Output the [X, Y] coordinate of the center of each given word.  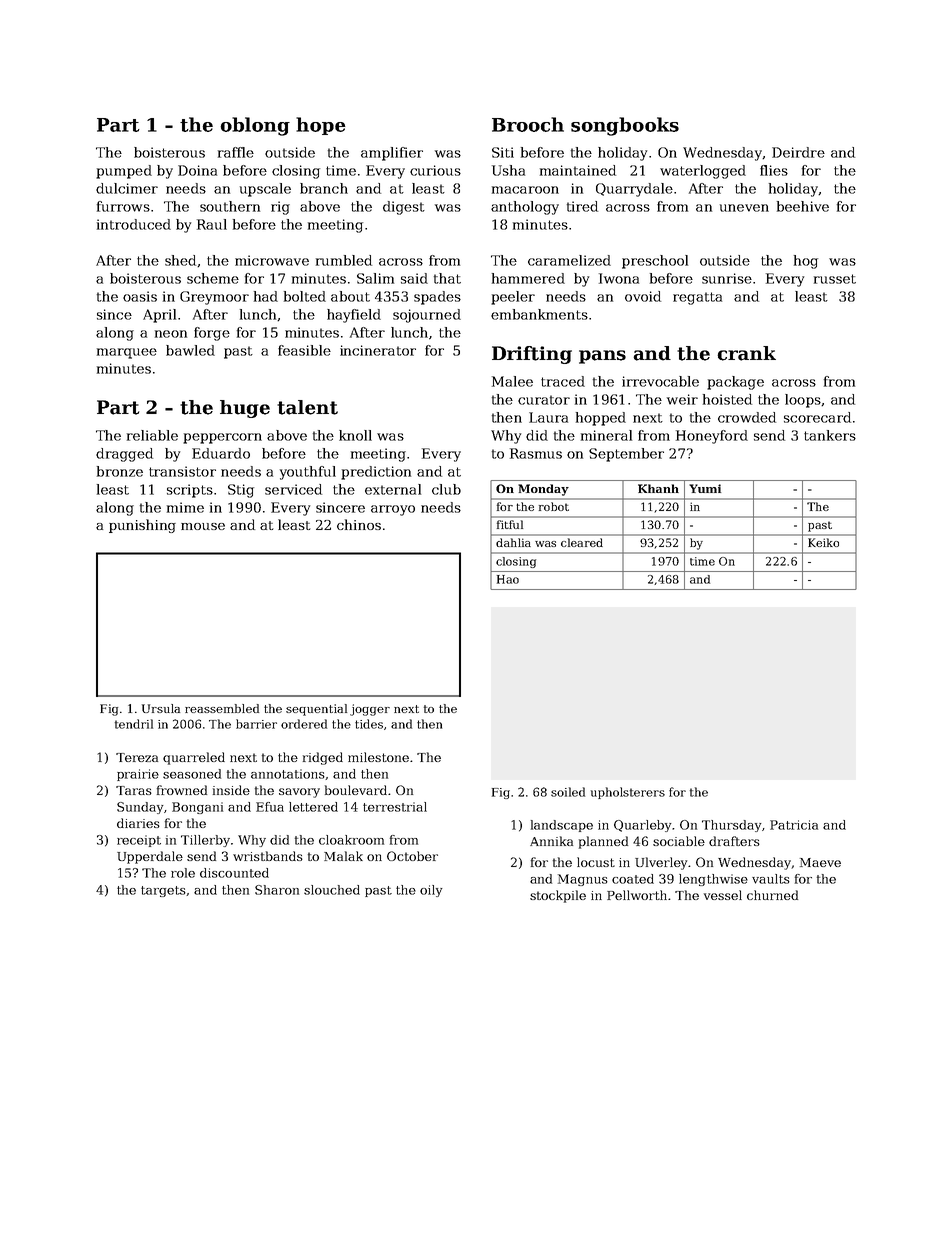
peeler [513, 298]
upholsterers [628, 793]
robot [554, 506]
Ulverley [662, 863]
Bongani [197, 808]
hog [806, 262]
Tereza [137, 757]
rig [280, 208]
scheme [213, 278]
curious [435, 170]
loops [803, 401]
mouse [203, 526]
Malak [343, 856]
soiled [568, 792]
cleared [582, 542]
